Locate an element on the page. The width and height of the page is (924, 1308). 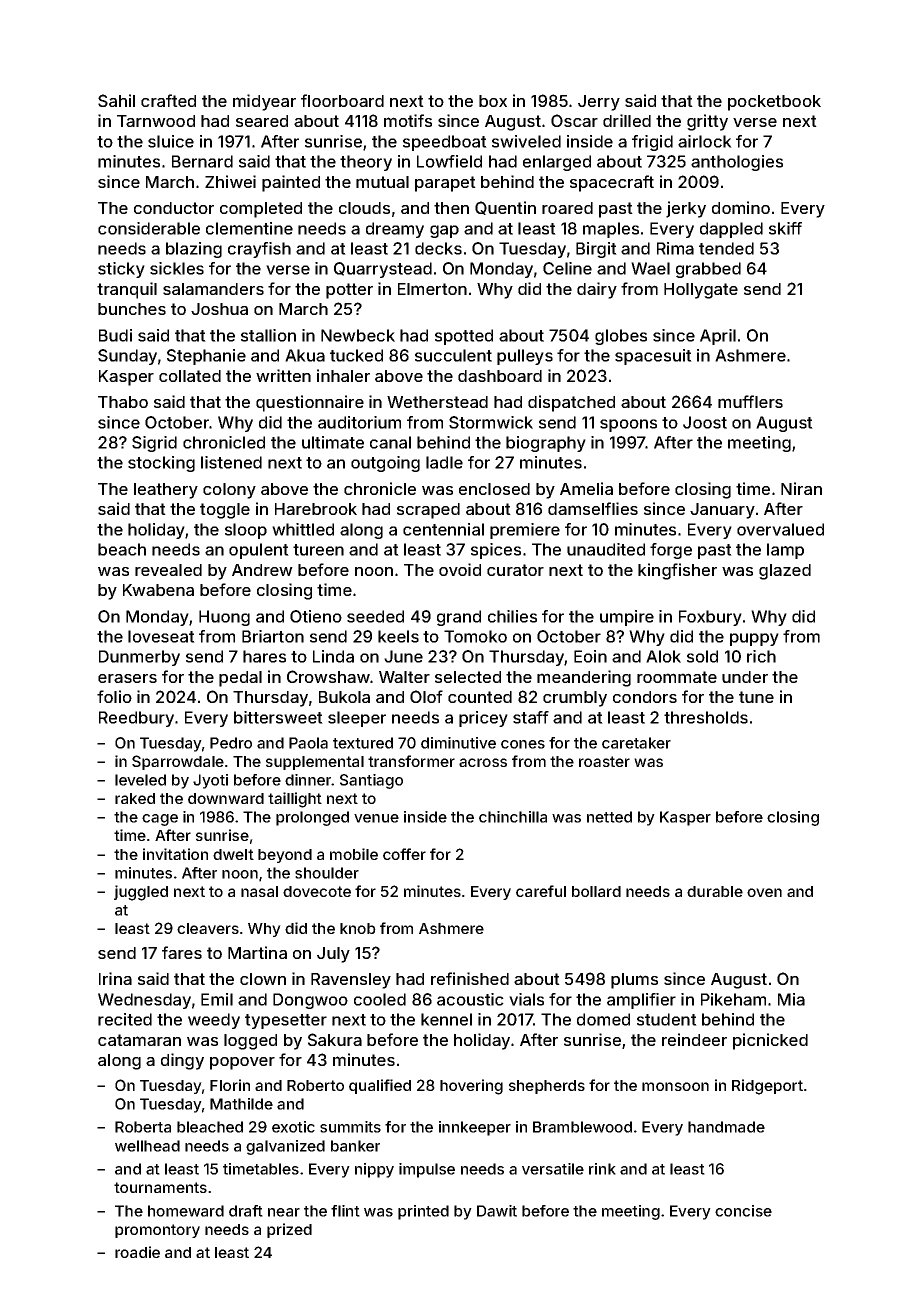
roadie is located at coordinates (137, 1252).
